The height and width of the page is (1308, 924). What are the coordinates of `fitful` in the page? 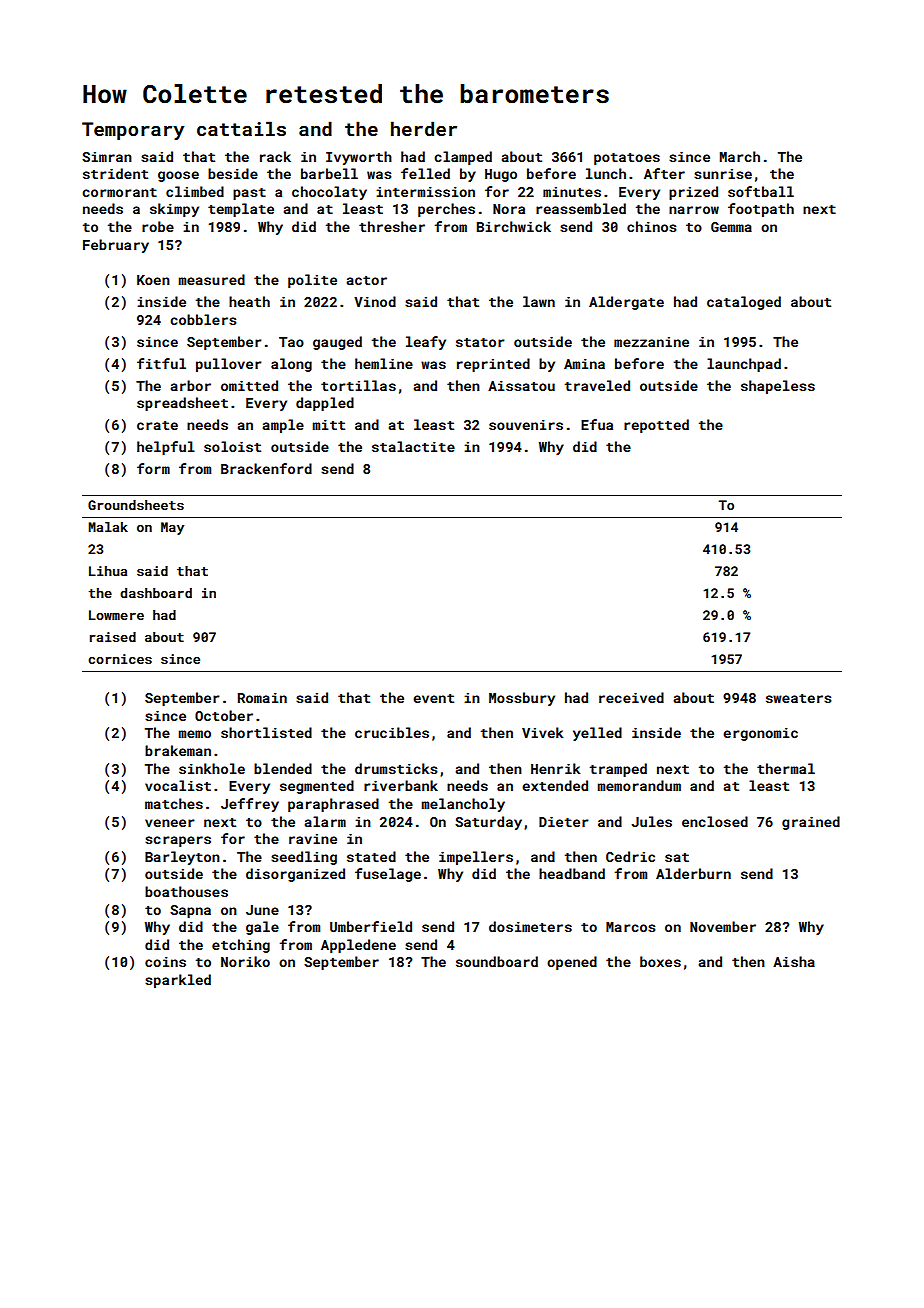 It's located at (161, 363).
